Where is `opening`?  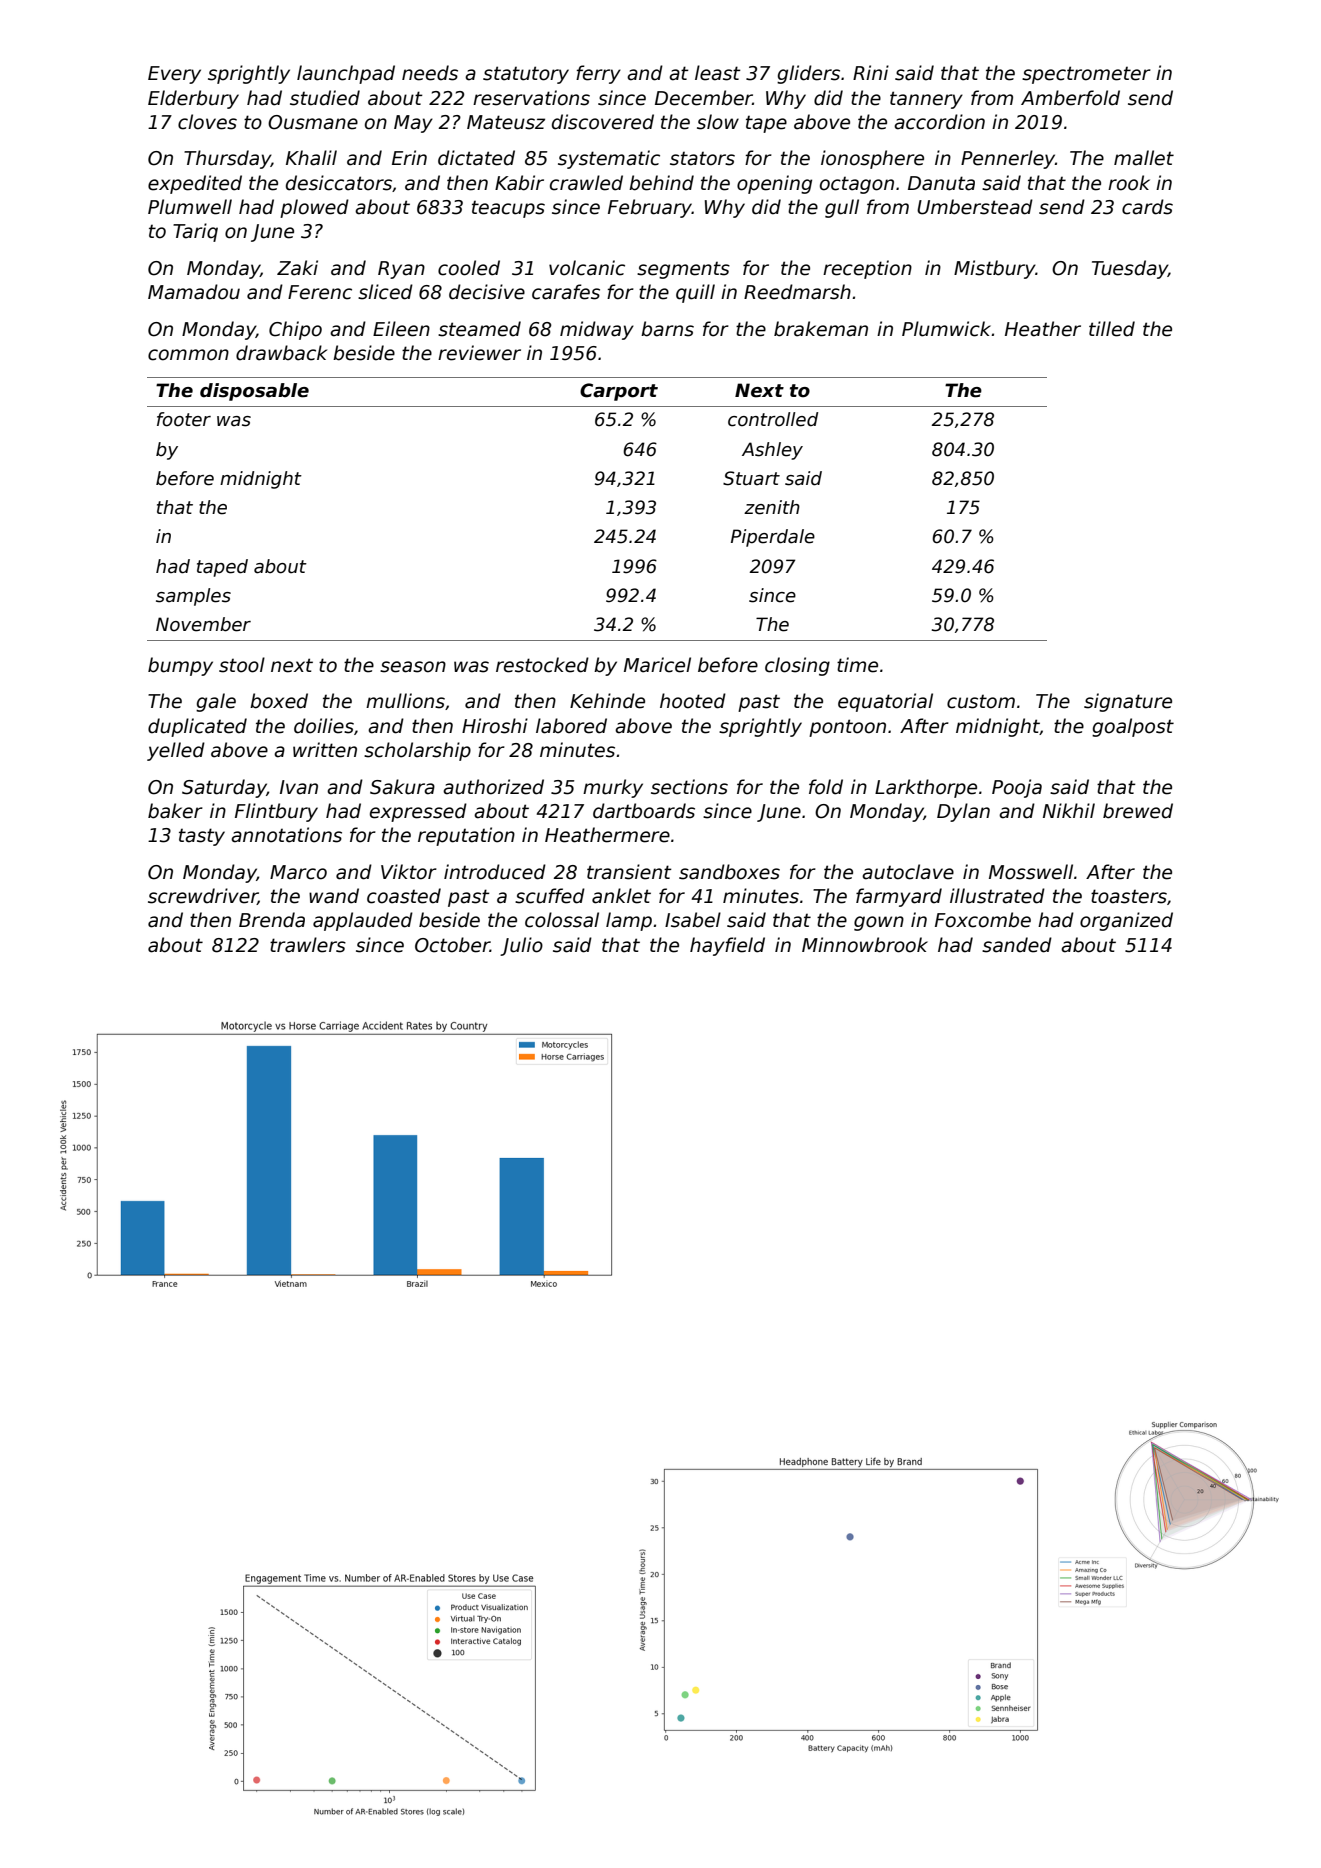 opening is located at coordinates (774, 184).
